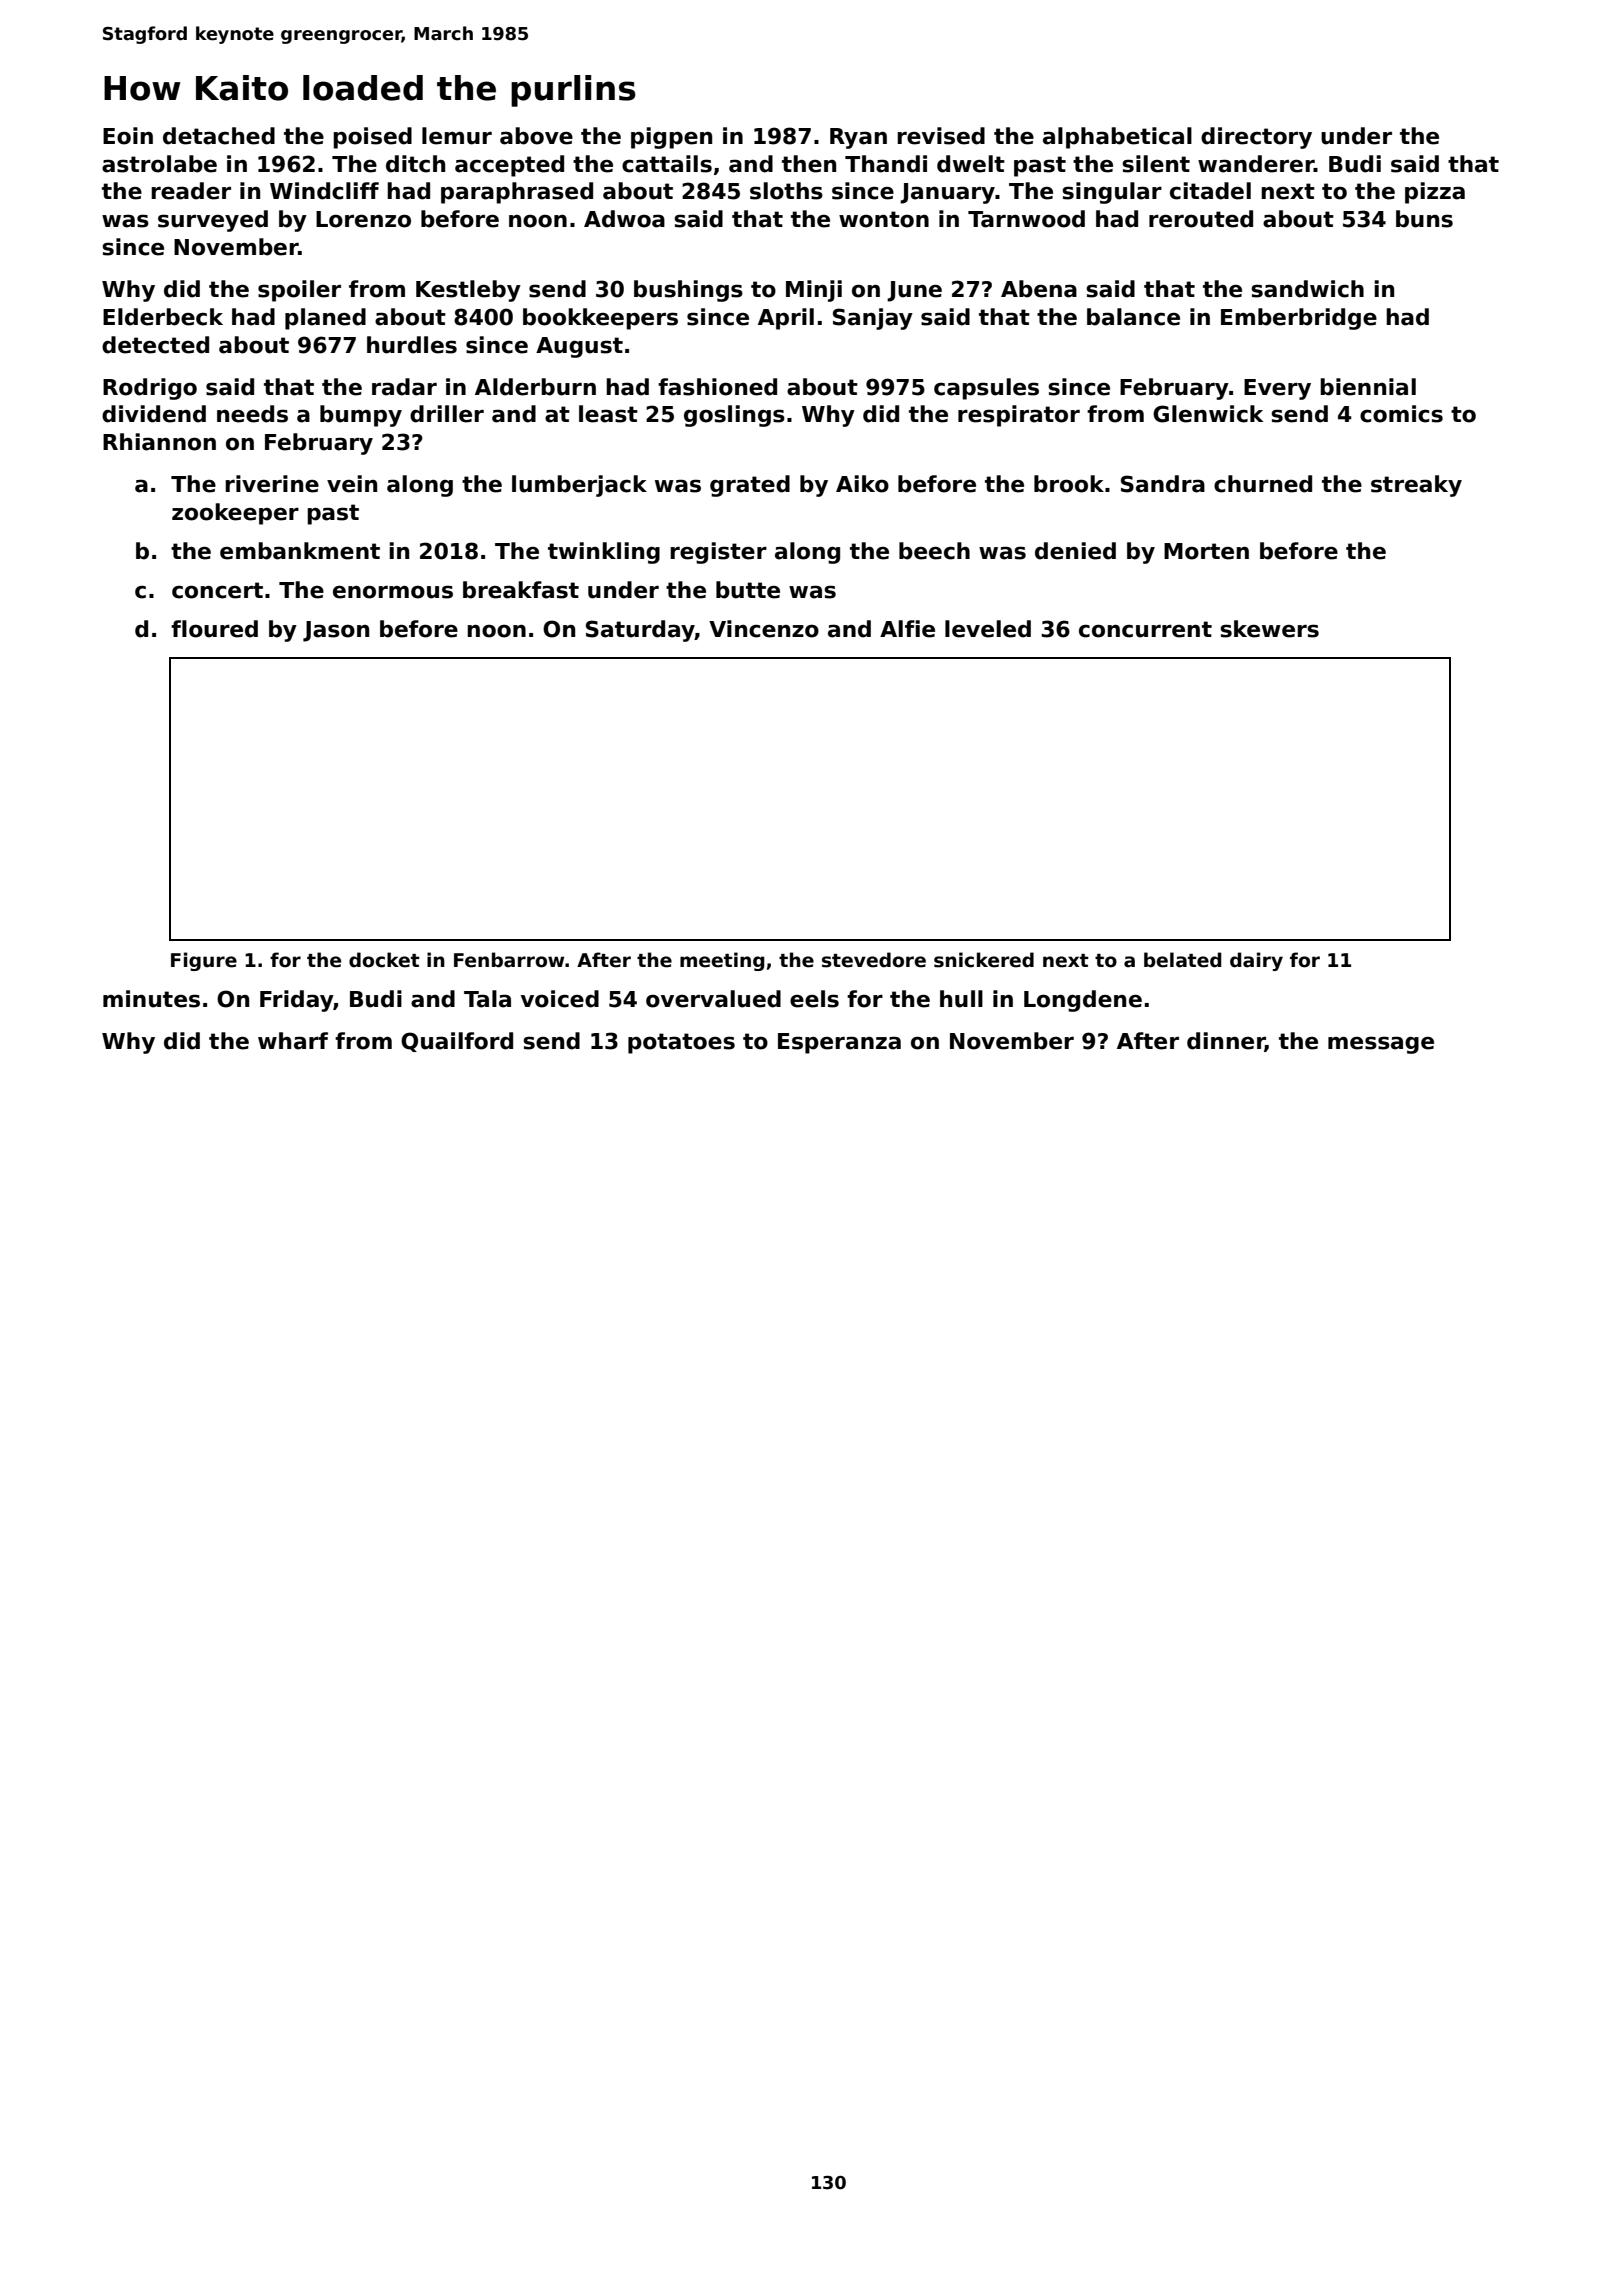  What do you see at coordinates (748, 590) in the image?
I see `butte` at bounding box center [748, 590].
